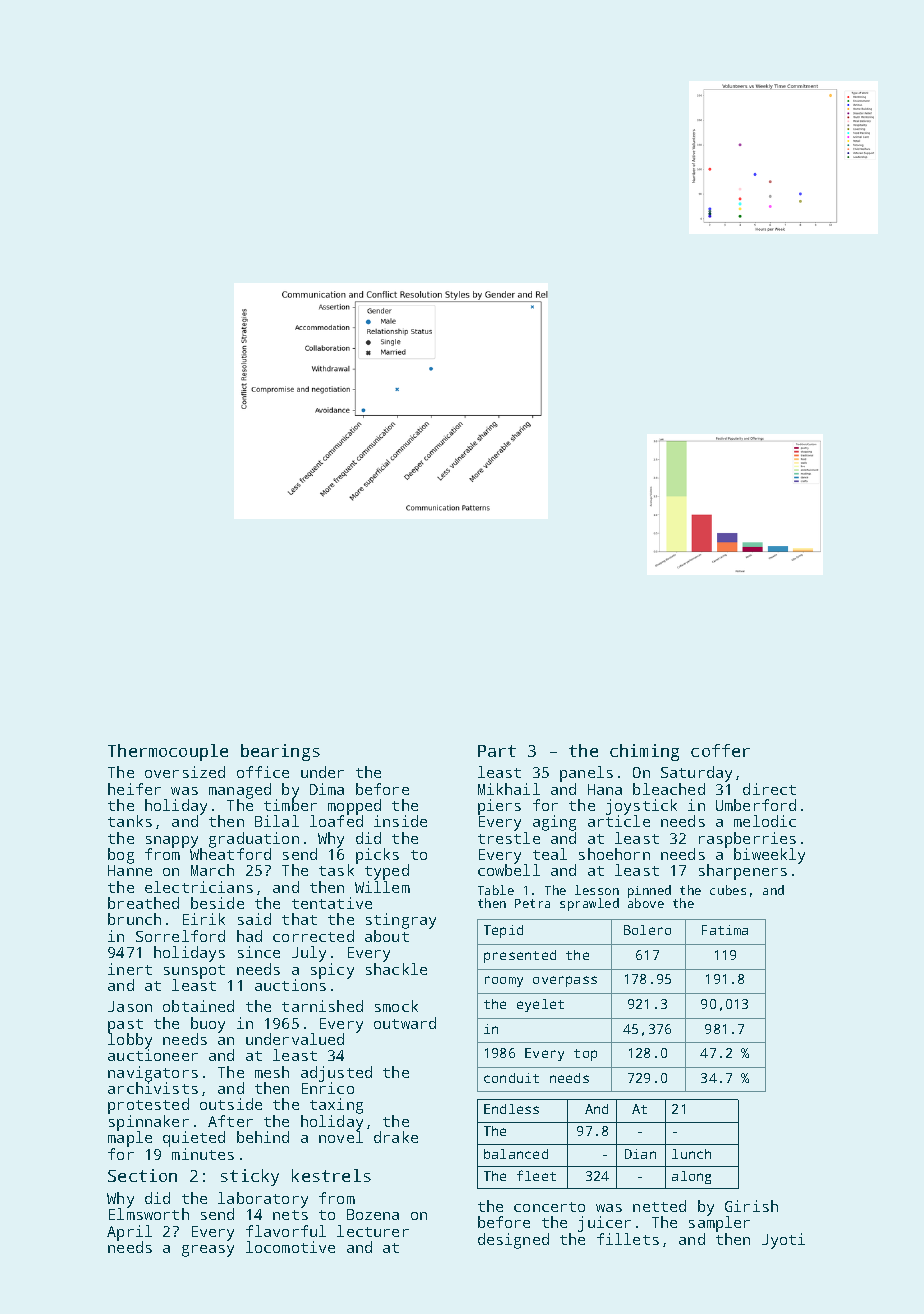  Describe the element at coordinates (168, 752) in the page. I see `Thermocouple` at that location.
